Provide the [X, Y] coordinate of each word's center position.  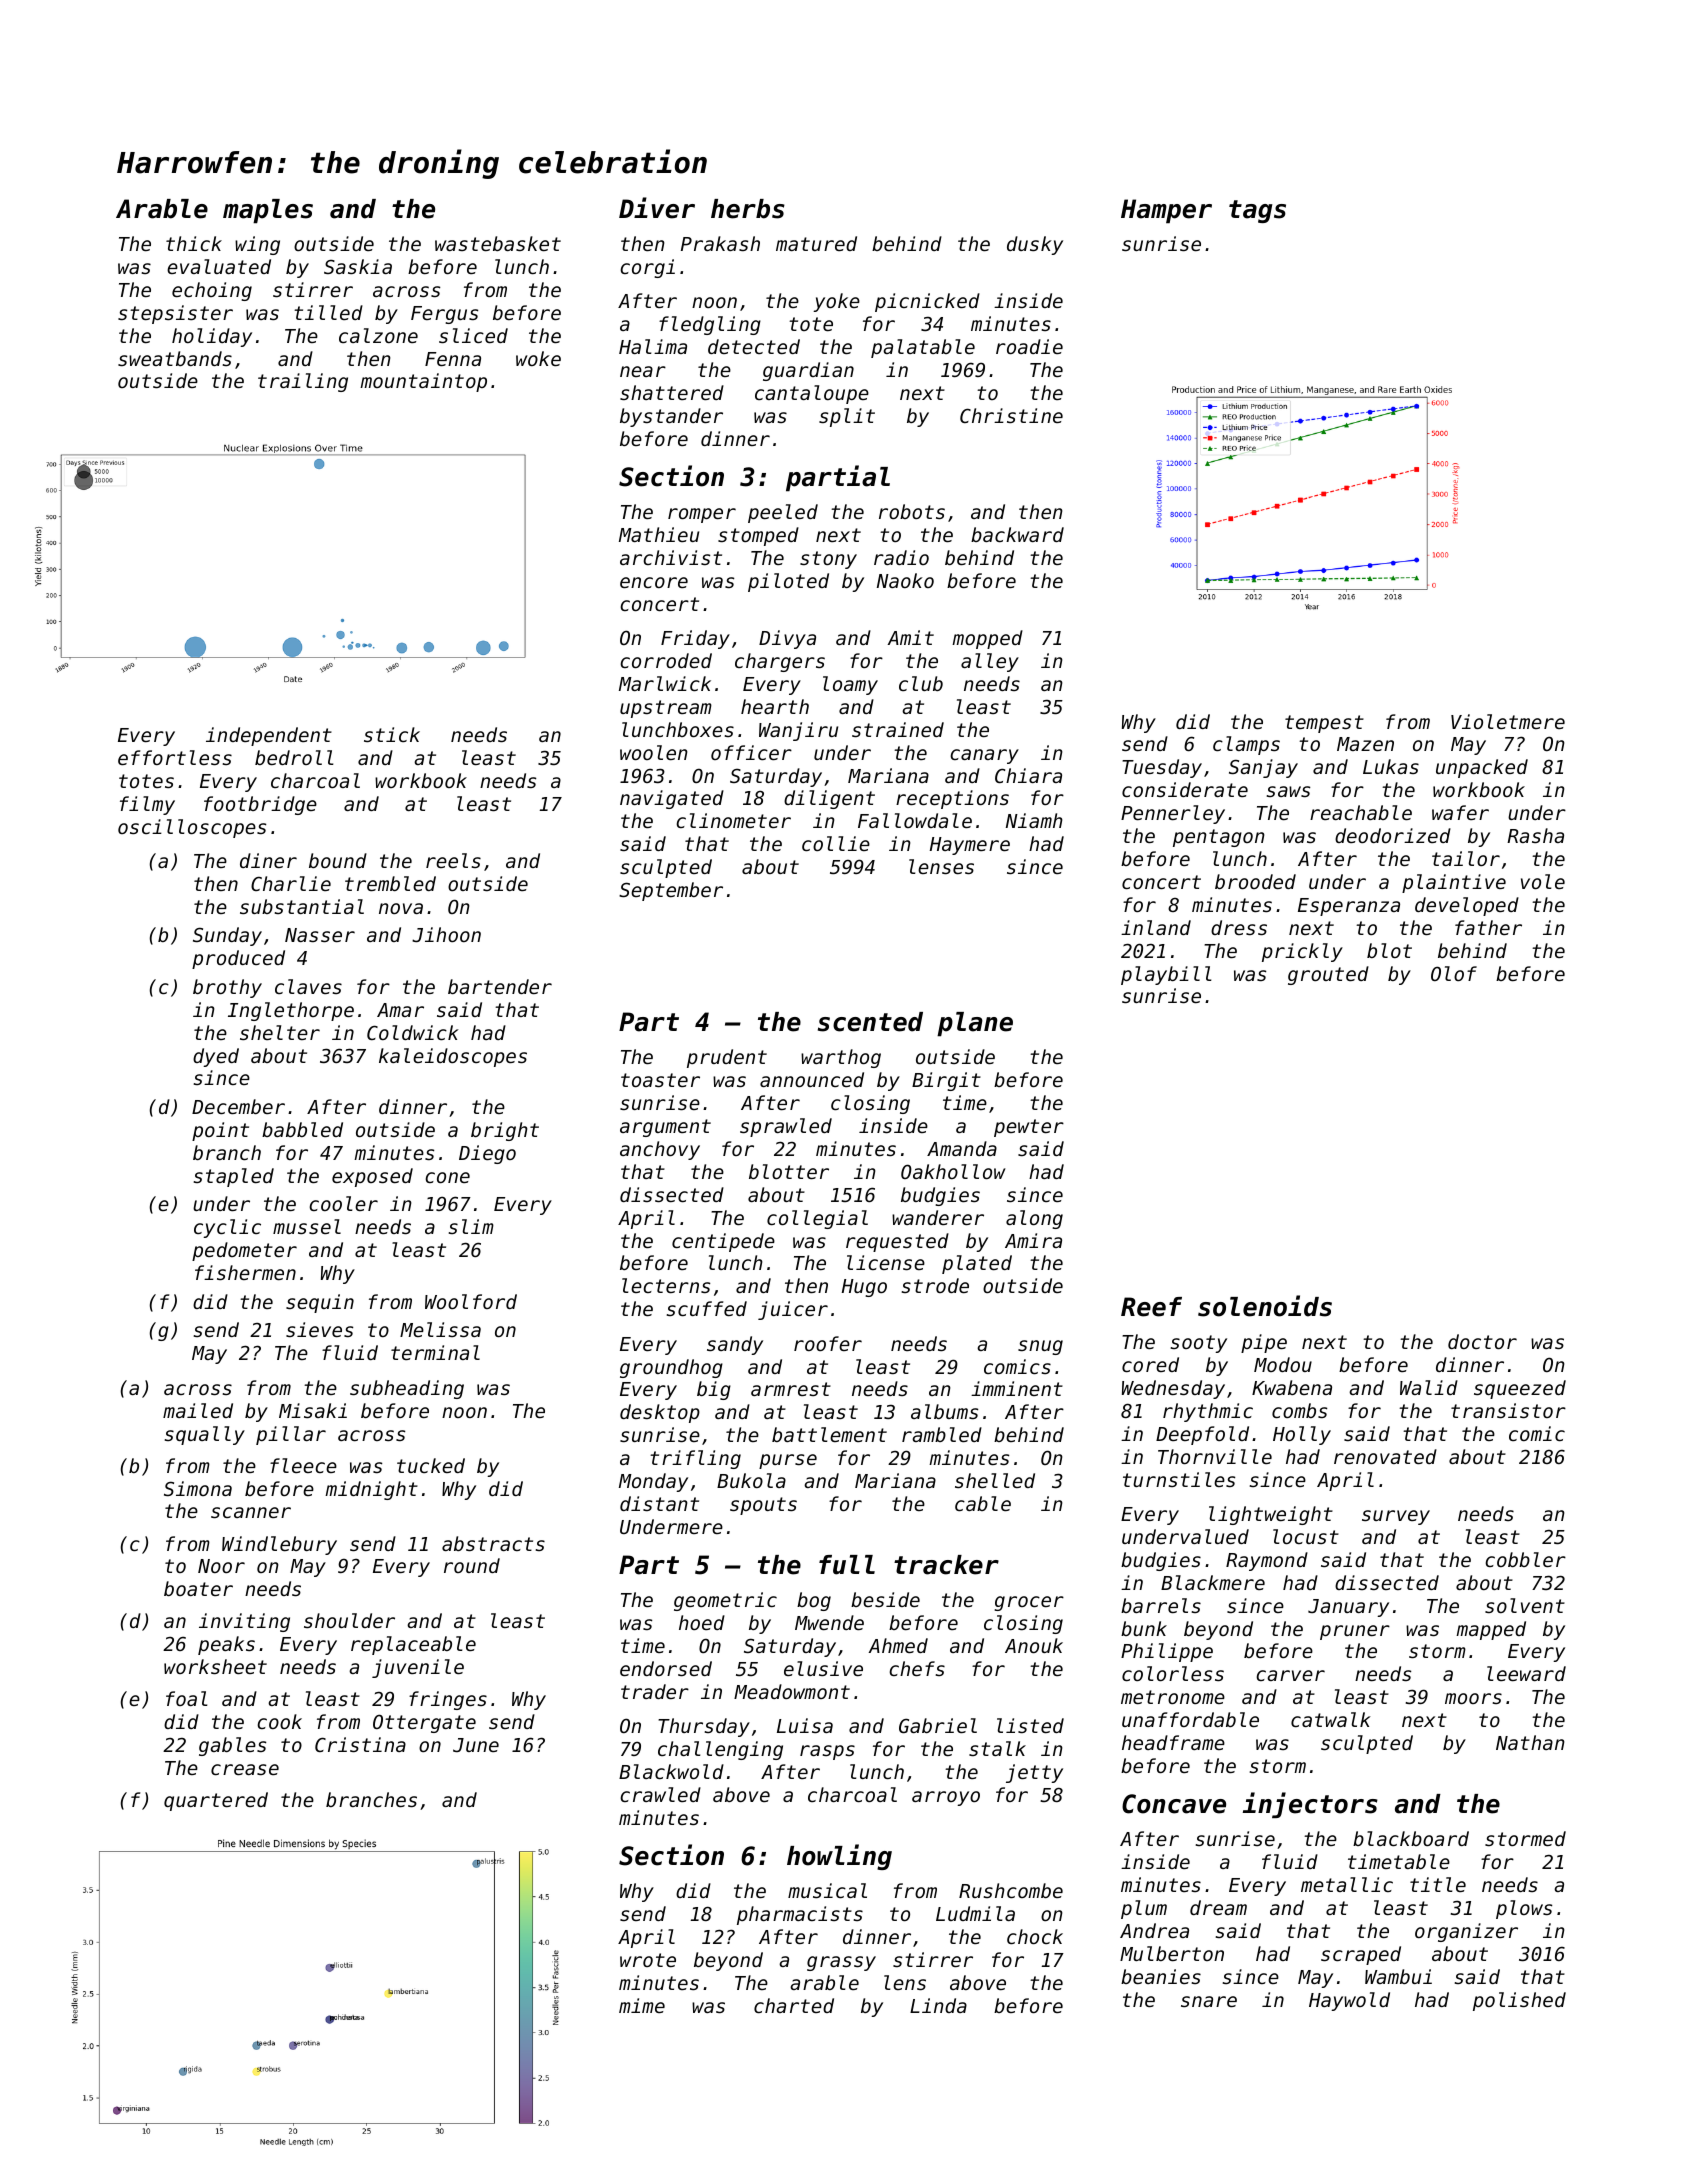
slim [471, 1226]
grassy [841, 1963]
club [921, 683]
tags [1257, 211]
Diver [657, 208]
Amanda [962, 1148]
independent [269, 736]
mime [642, 2005]
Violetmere [1508, 721]
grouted [1328, 975]
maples [268, 211]
